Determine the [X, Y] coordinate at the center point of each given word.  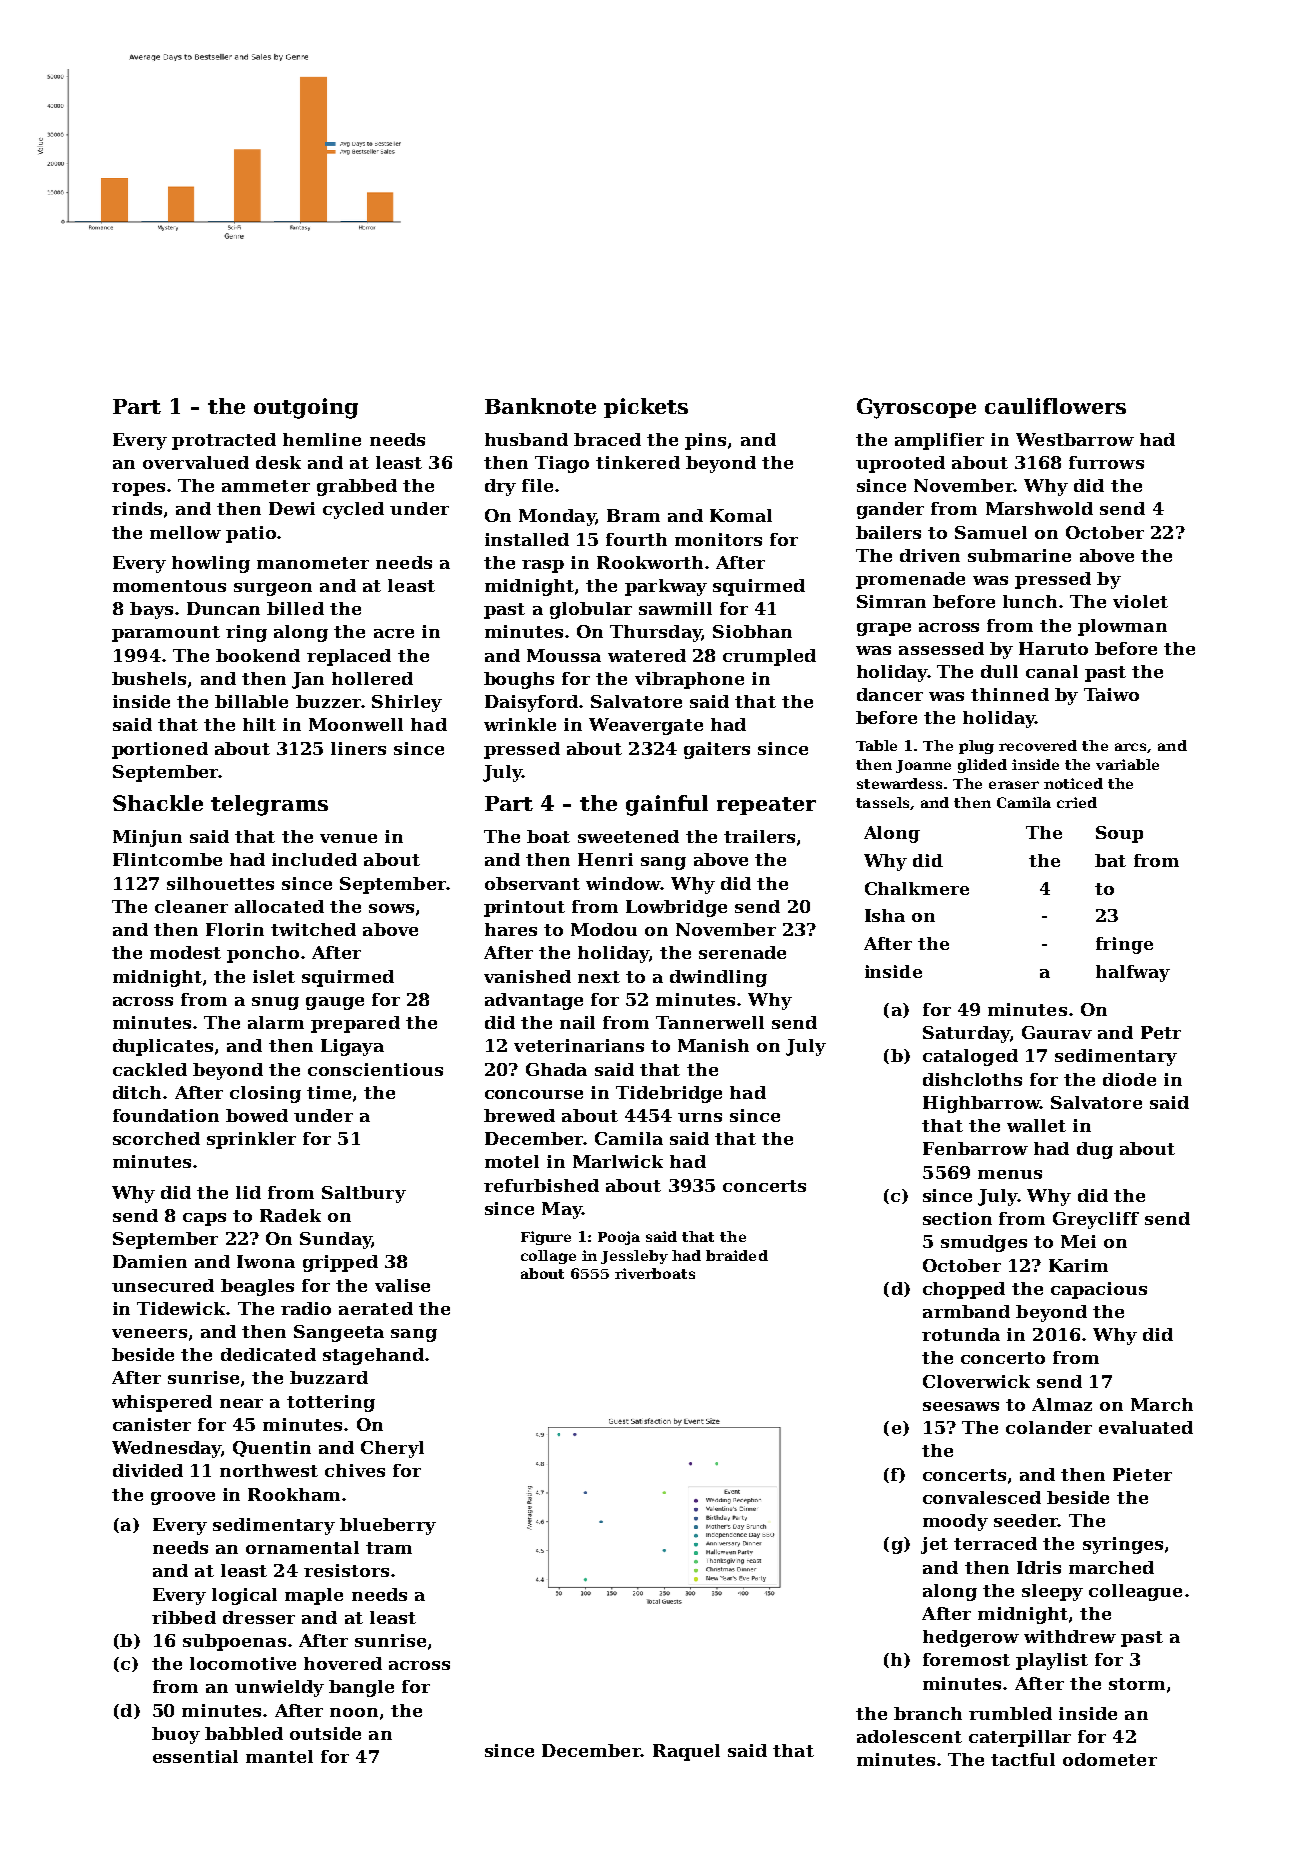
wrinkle [520, 724]
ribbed [184, 1617]
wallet [1036, 1125]
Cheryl [392, 1449]
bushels [149, 678]
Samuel [991, 532]
